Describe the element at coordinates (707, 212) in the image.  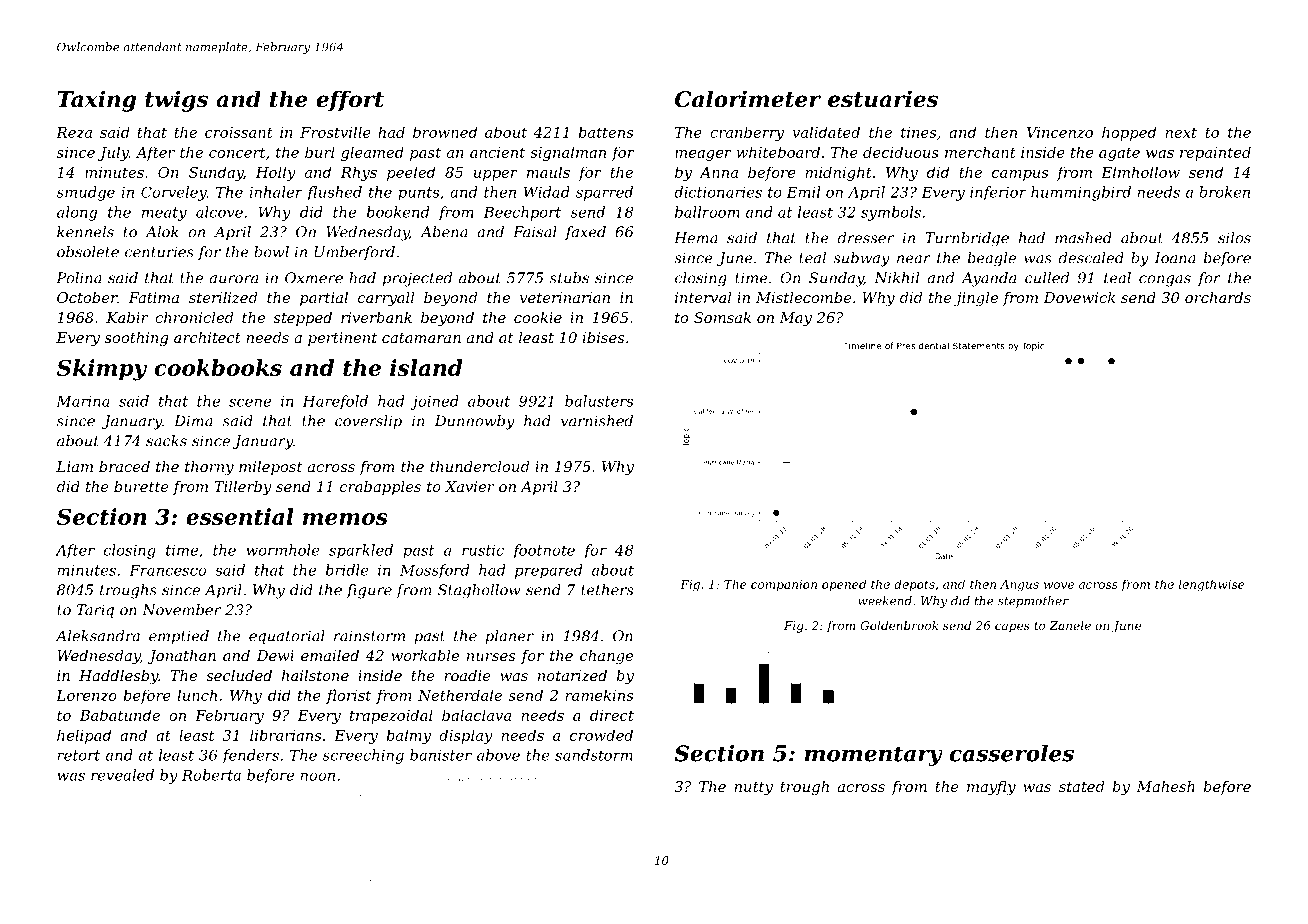
I see `ballroom` at that location.
